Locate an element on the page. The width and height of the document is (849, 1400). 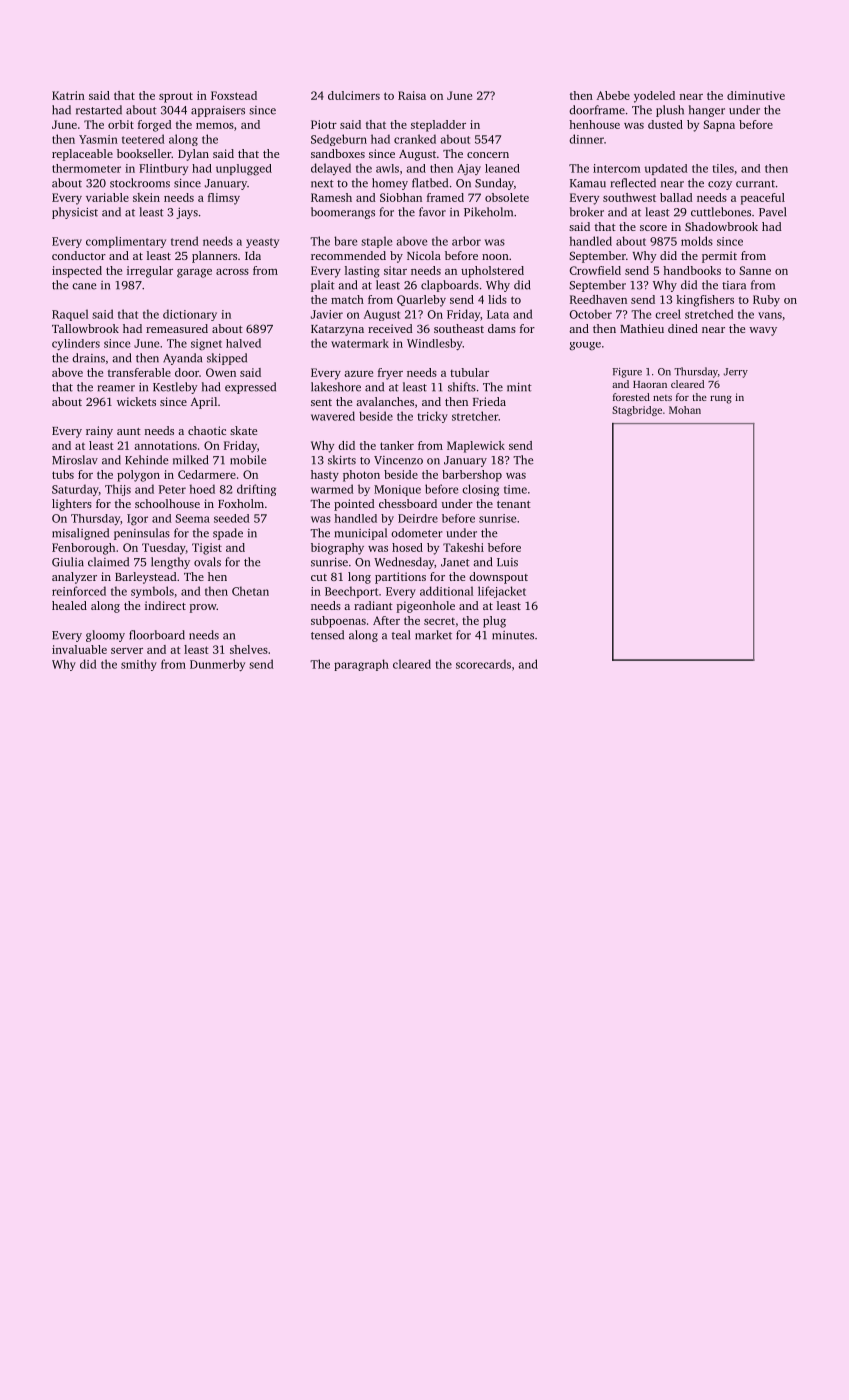
Stagbridge is located at coordinates (637, 411).
